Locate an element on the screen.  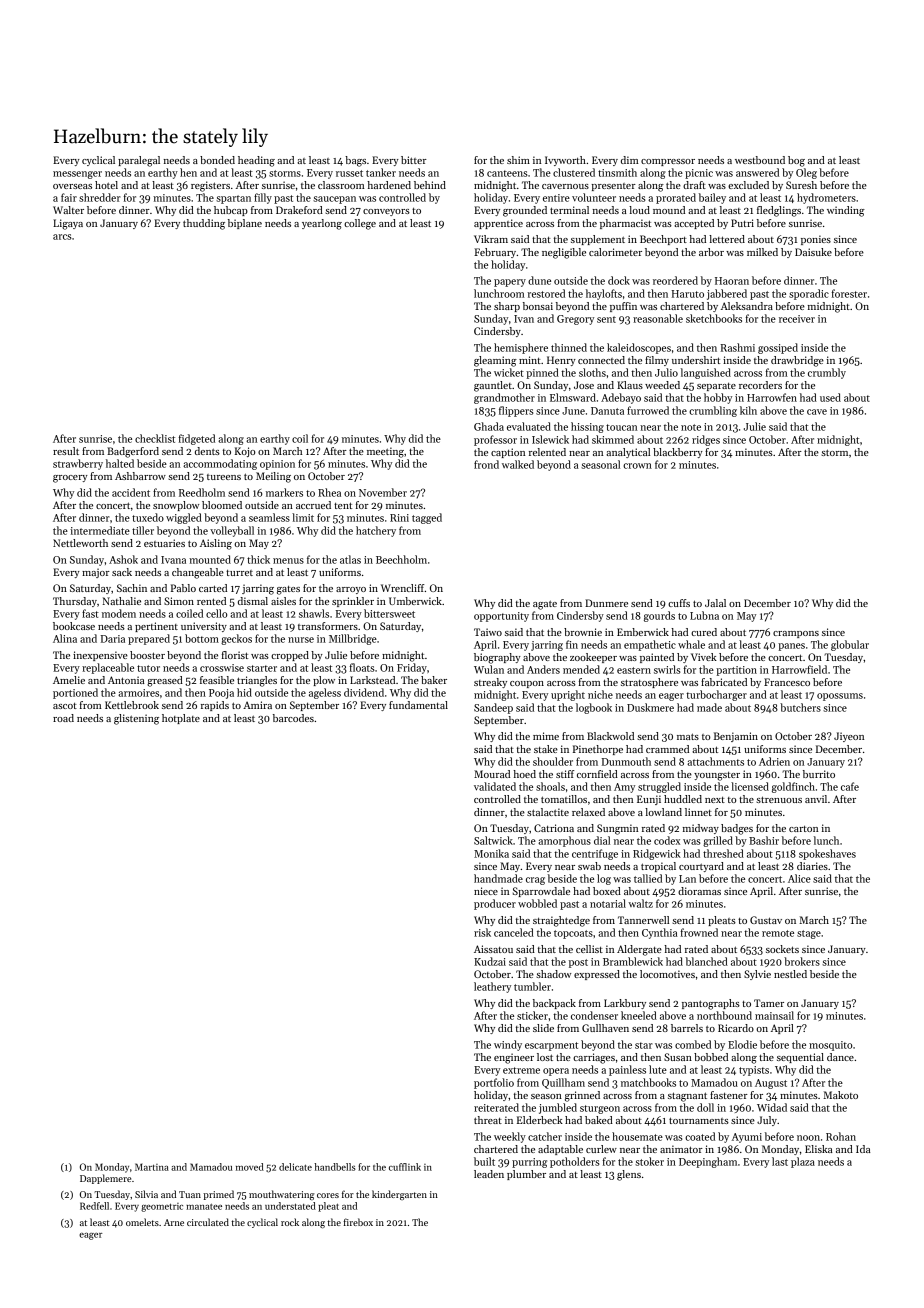
butchers is located at coordinates (800, 707).
